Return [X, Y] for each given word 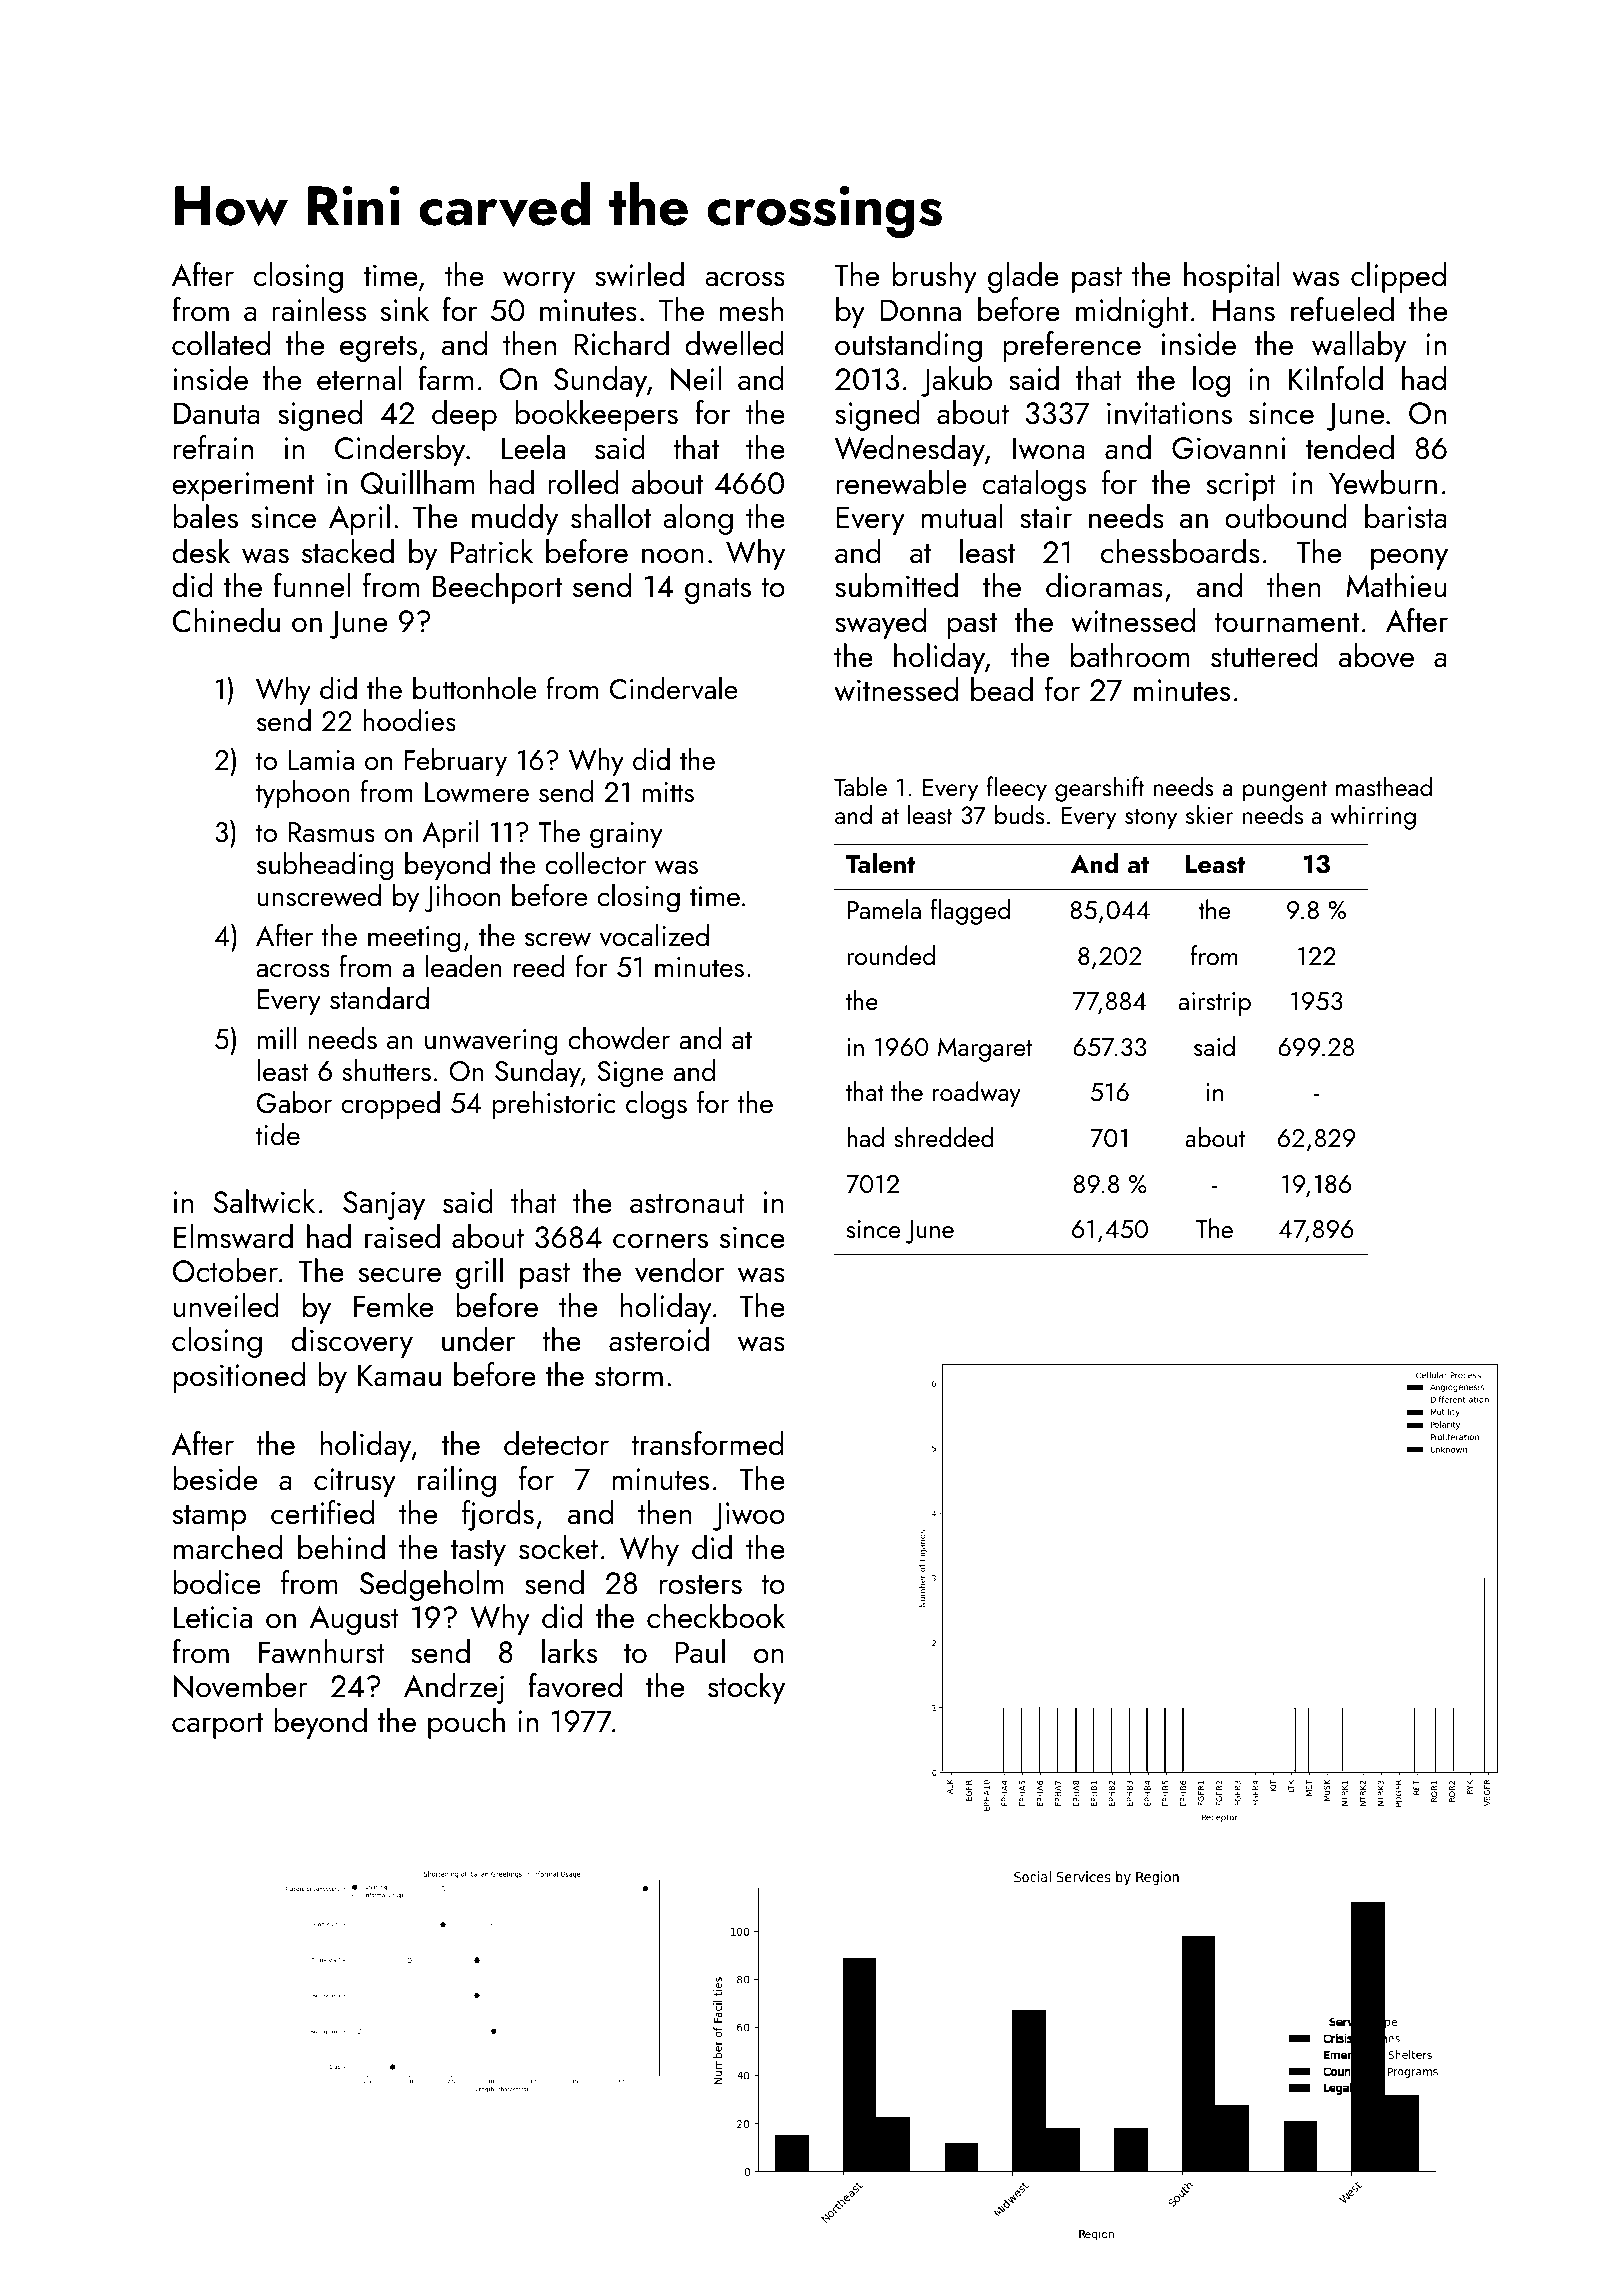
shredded [943, 1137]
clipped [1398, 277]
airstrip [1215, 1004]
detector [556, 1443]
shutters [386, 1070]
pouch [466, 1723]
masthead [1384, 786]
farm [445, 378]
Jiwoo [749, 1516]
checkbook [716, 1616]
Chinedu [226, 620]
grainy [626, 835]
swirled [639, 274]
